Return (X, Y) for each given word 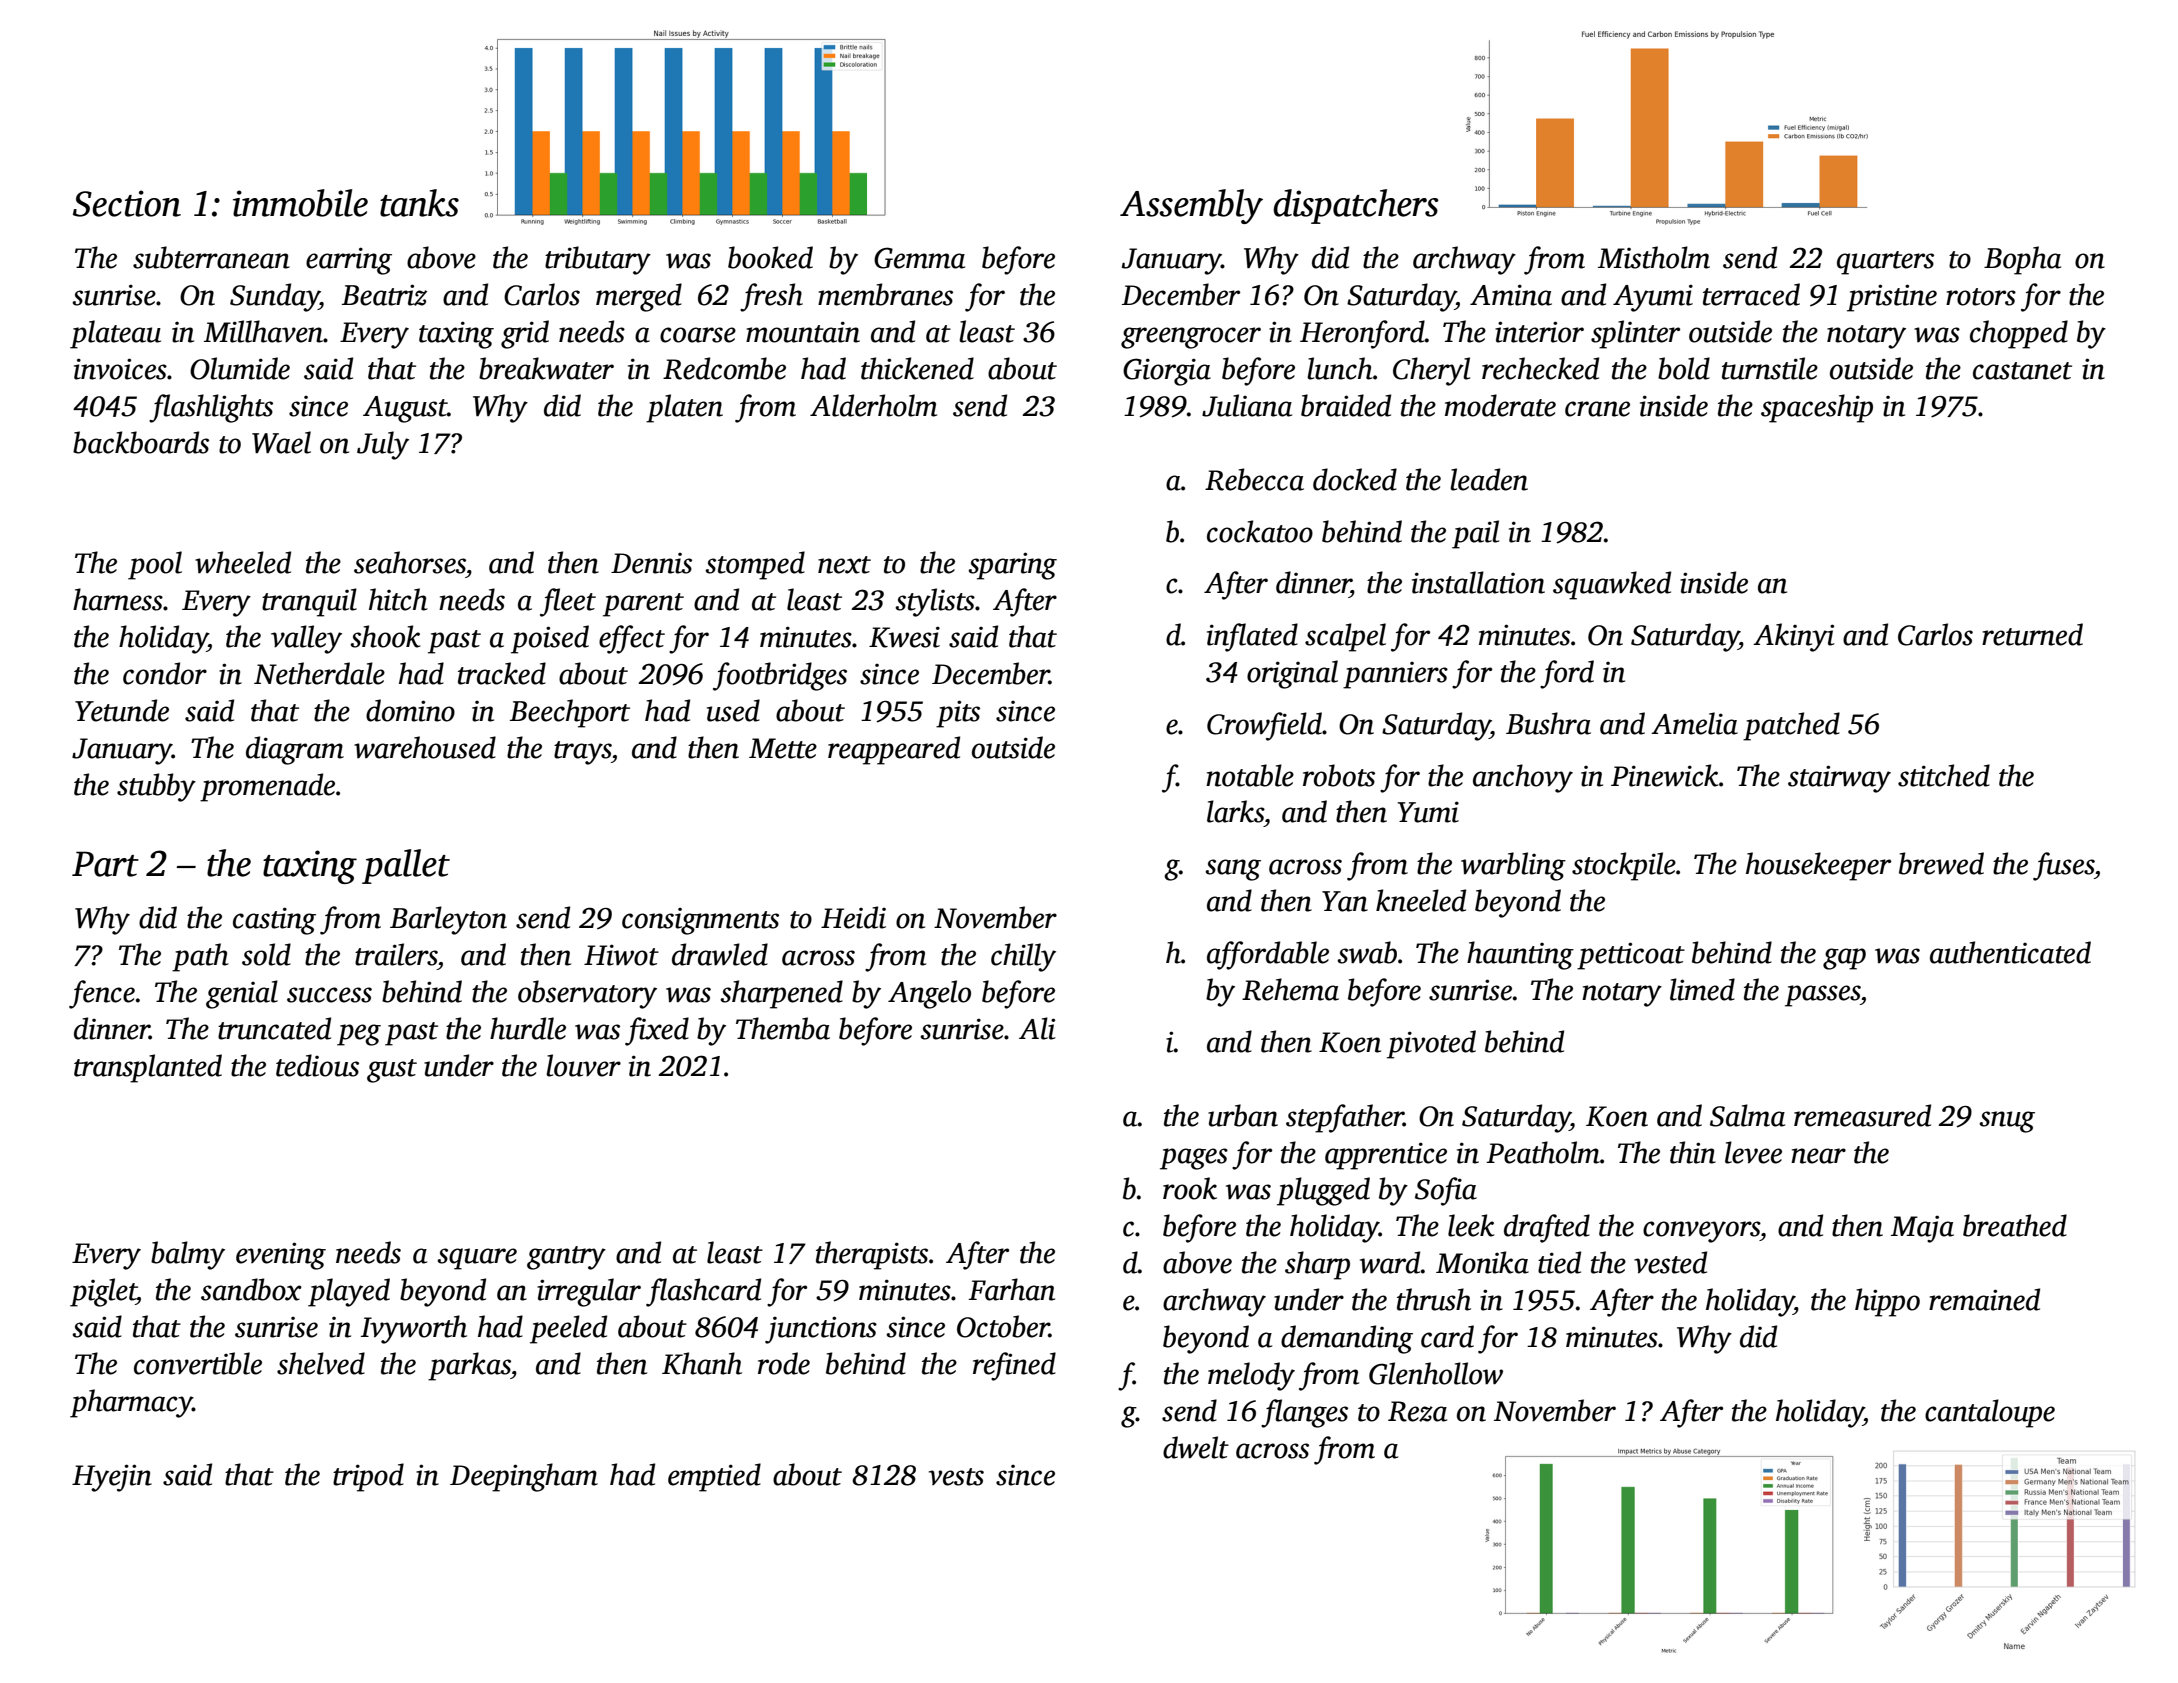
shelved (321, 1363)
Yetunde (122, 710)
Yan (1345, 901)
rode (784, 1363)
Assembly (1191, 206)
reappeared (894, 750)
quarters (1885, 263)
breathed (2015, 1225)
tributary (598, 260)
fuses (2063, 866)
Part (105, 864)
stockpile (1624, 866)
